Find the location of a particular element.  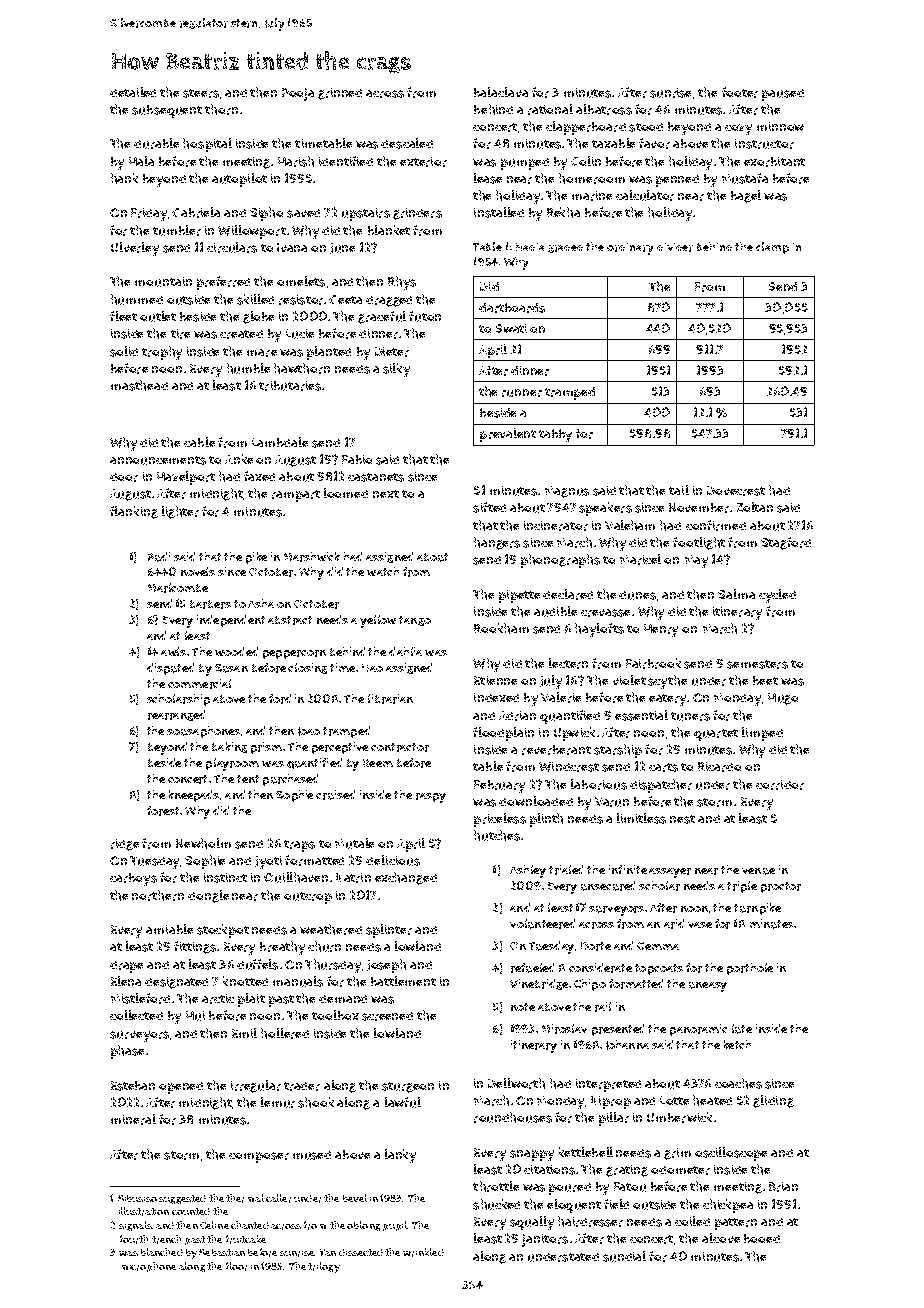

squally is located at coordinates (532, 1223).
